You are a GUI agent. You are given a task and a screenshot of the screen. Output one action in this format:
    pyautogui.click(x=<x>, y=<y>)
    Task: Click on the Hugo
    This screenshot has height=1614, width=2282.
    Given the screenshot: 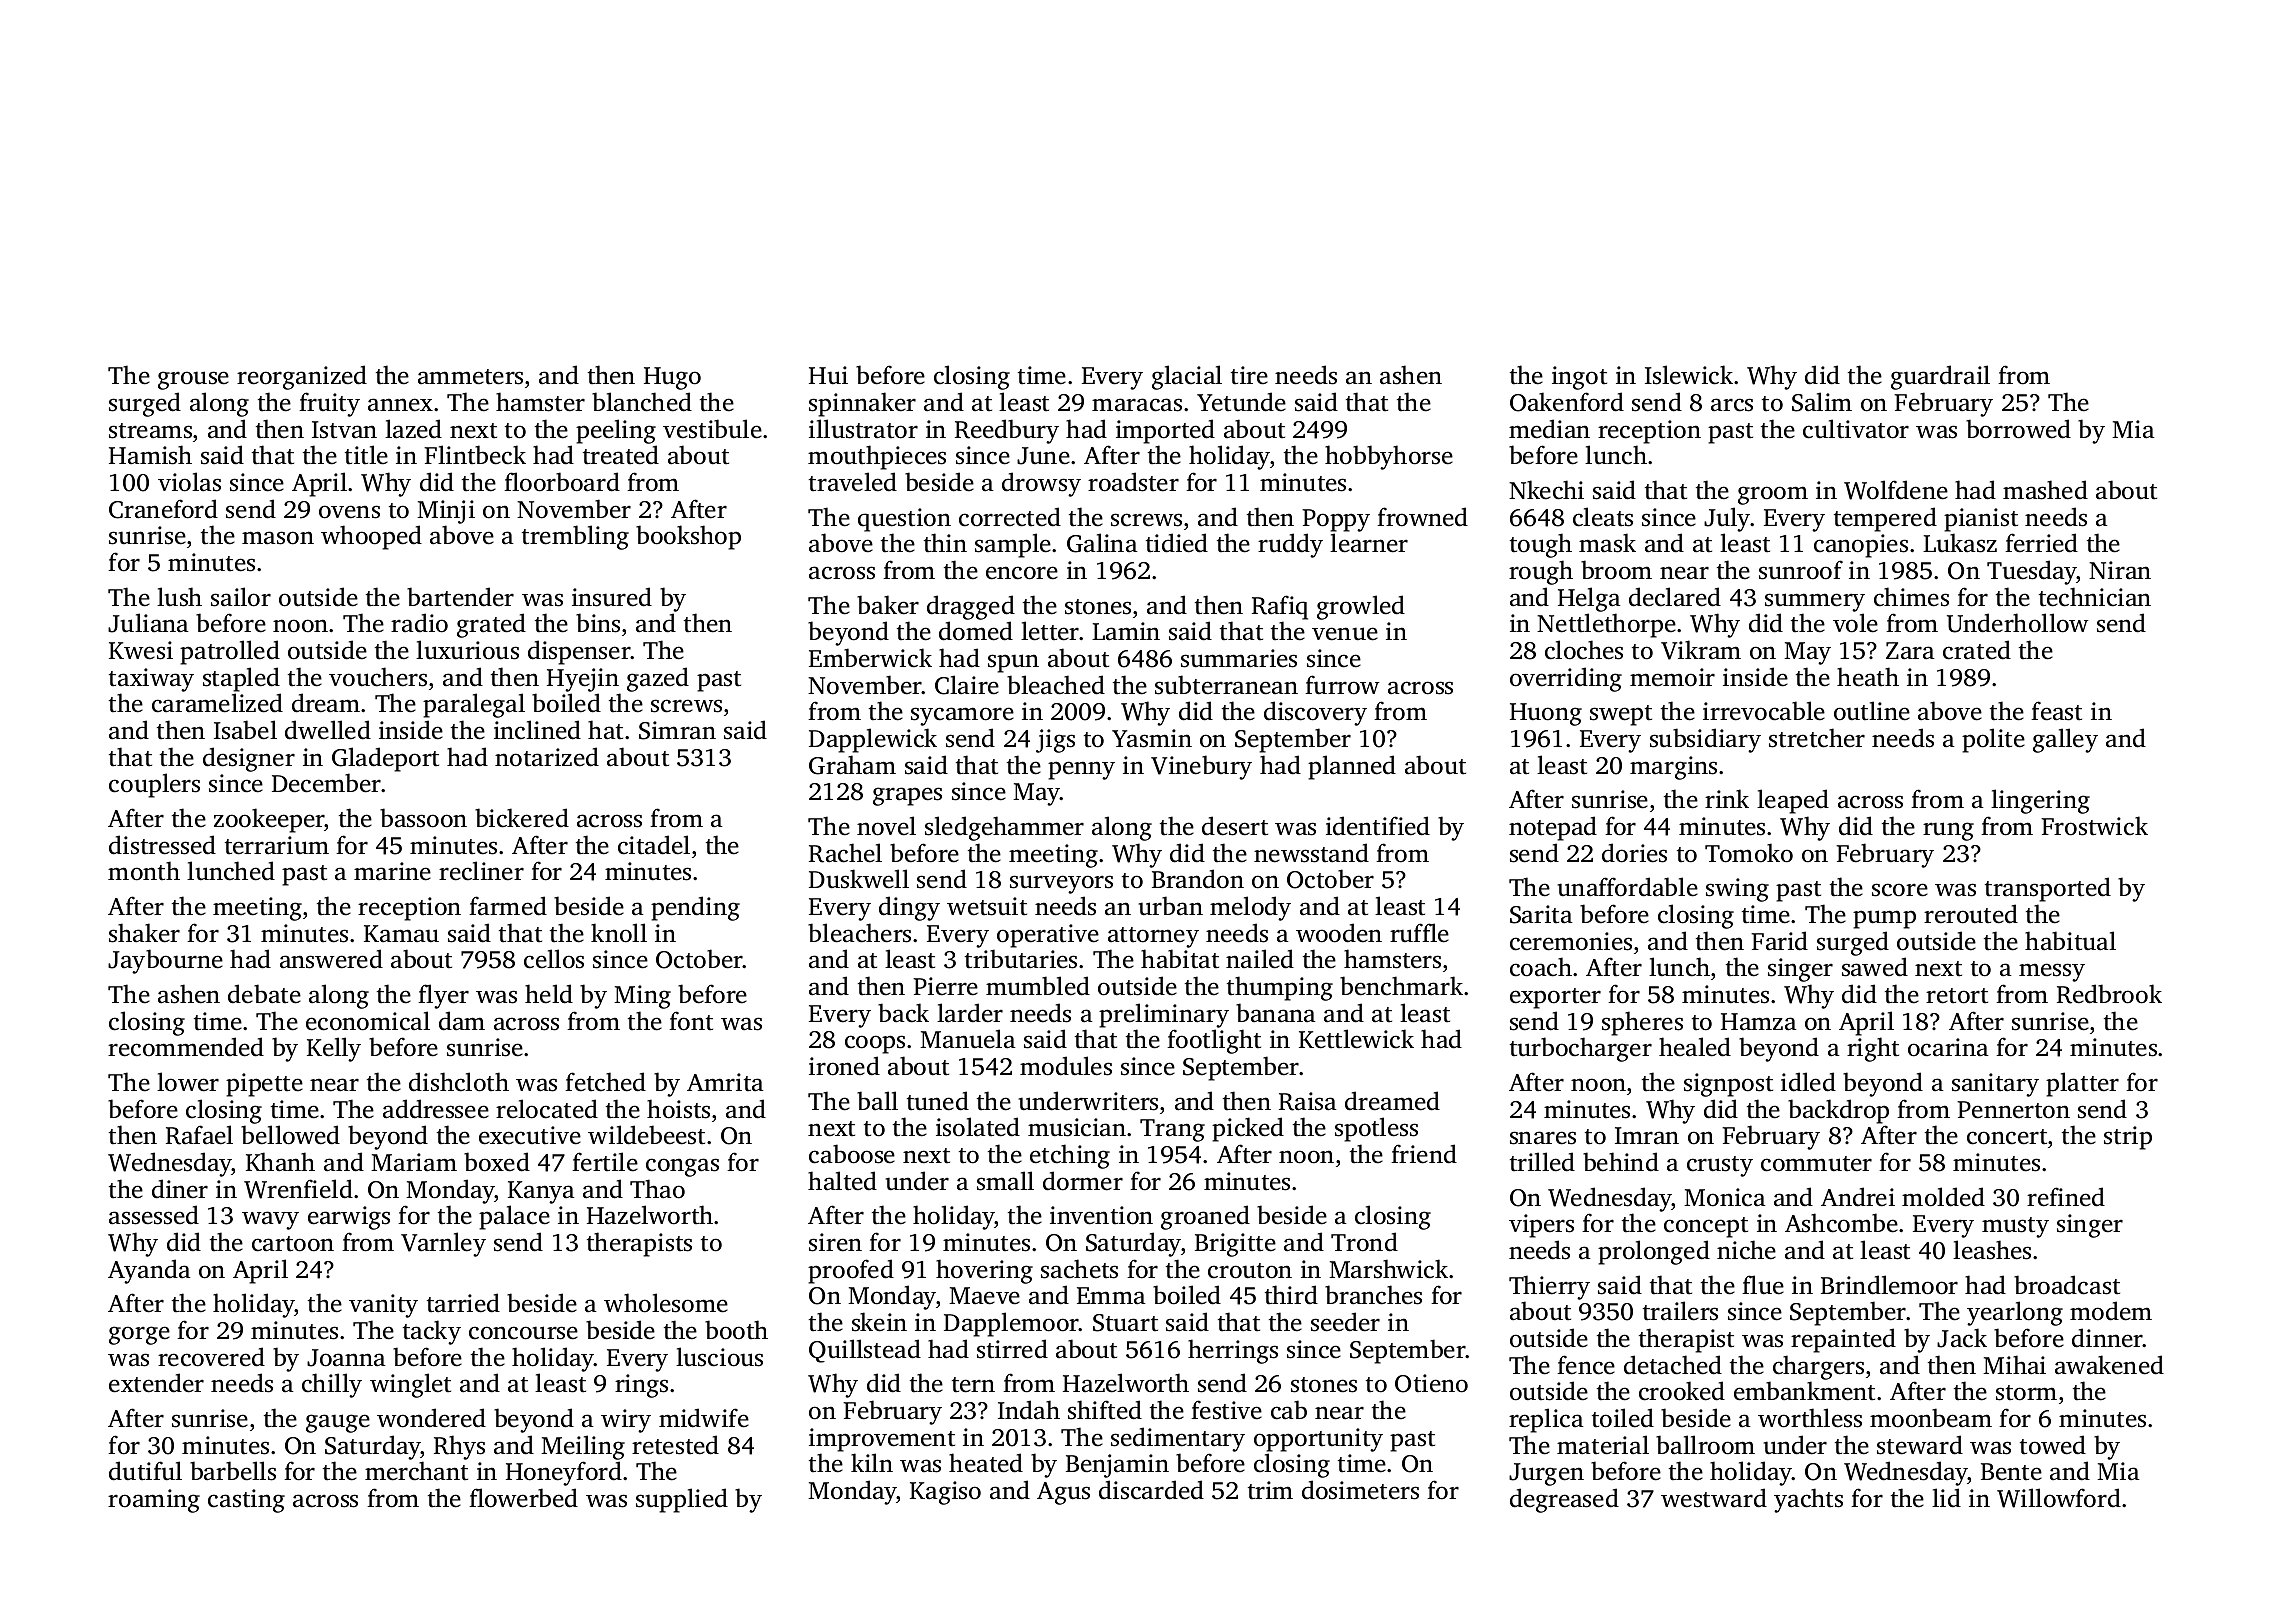 What is the action you would take?
    pyautogui.click(x=672, y=378)
